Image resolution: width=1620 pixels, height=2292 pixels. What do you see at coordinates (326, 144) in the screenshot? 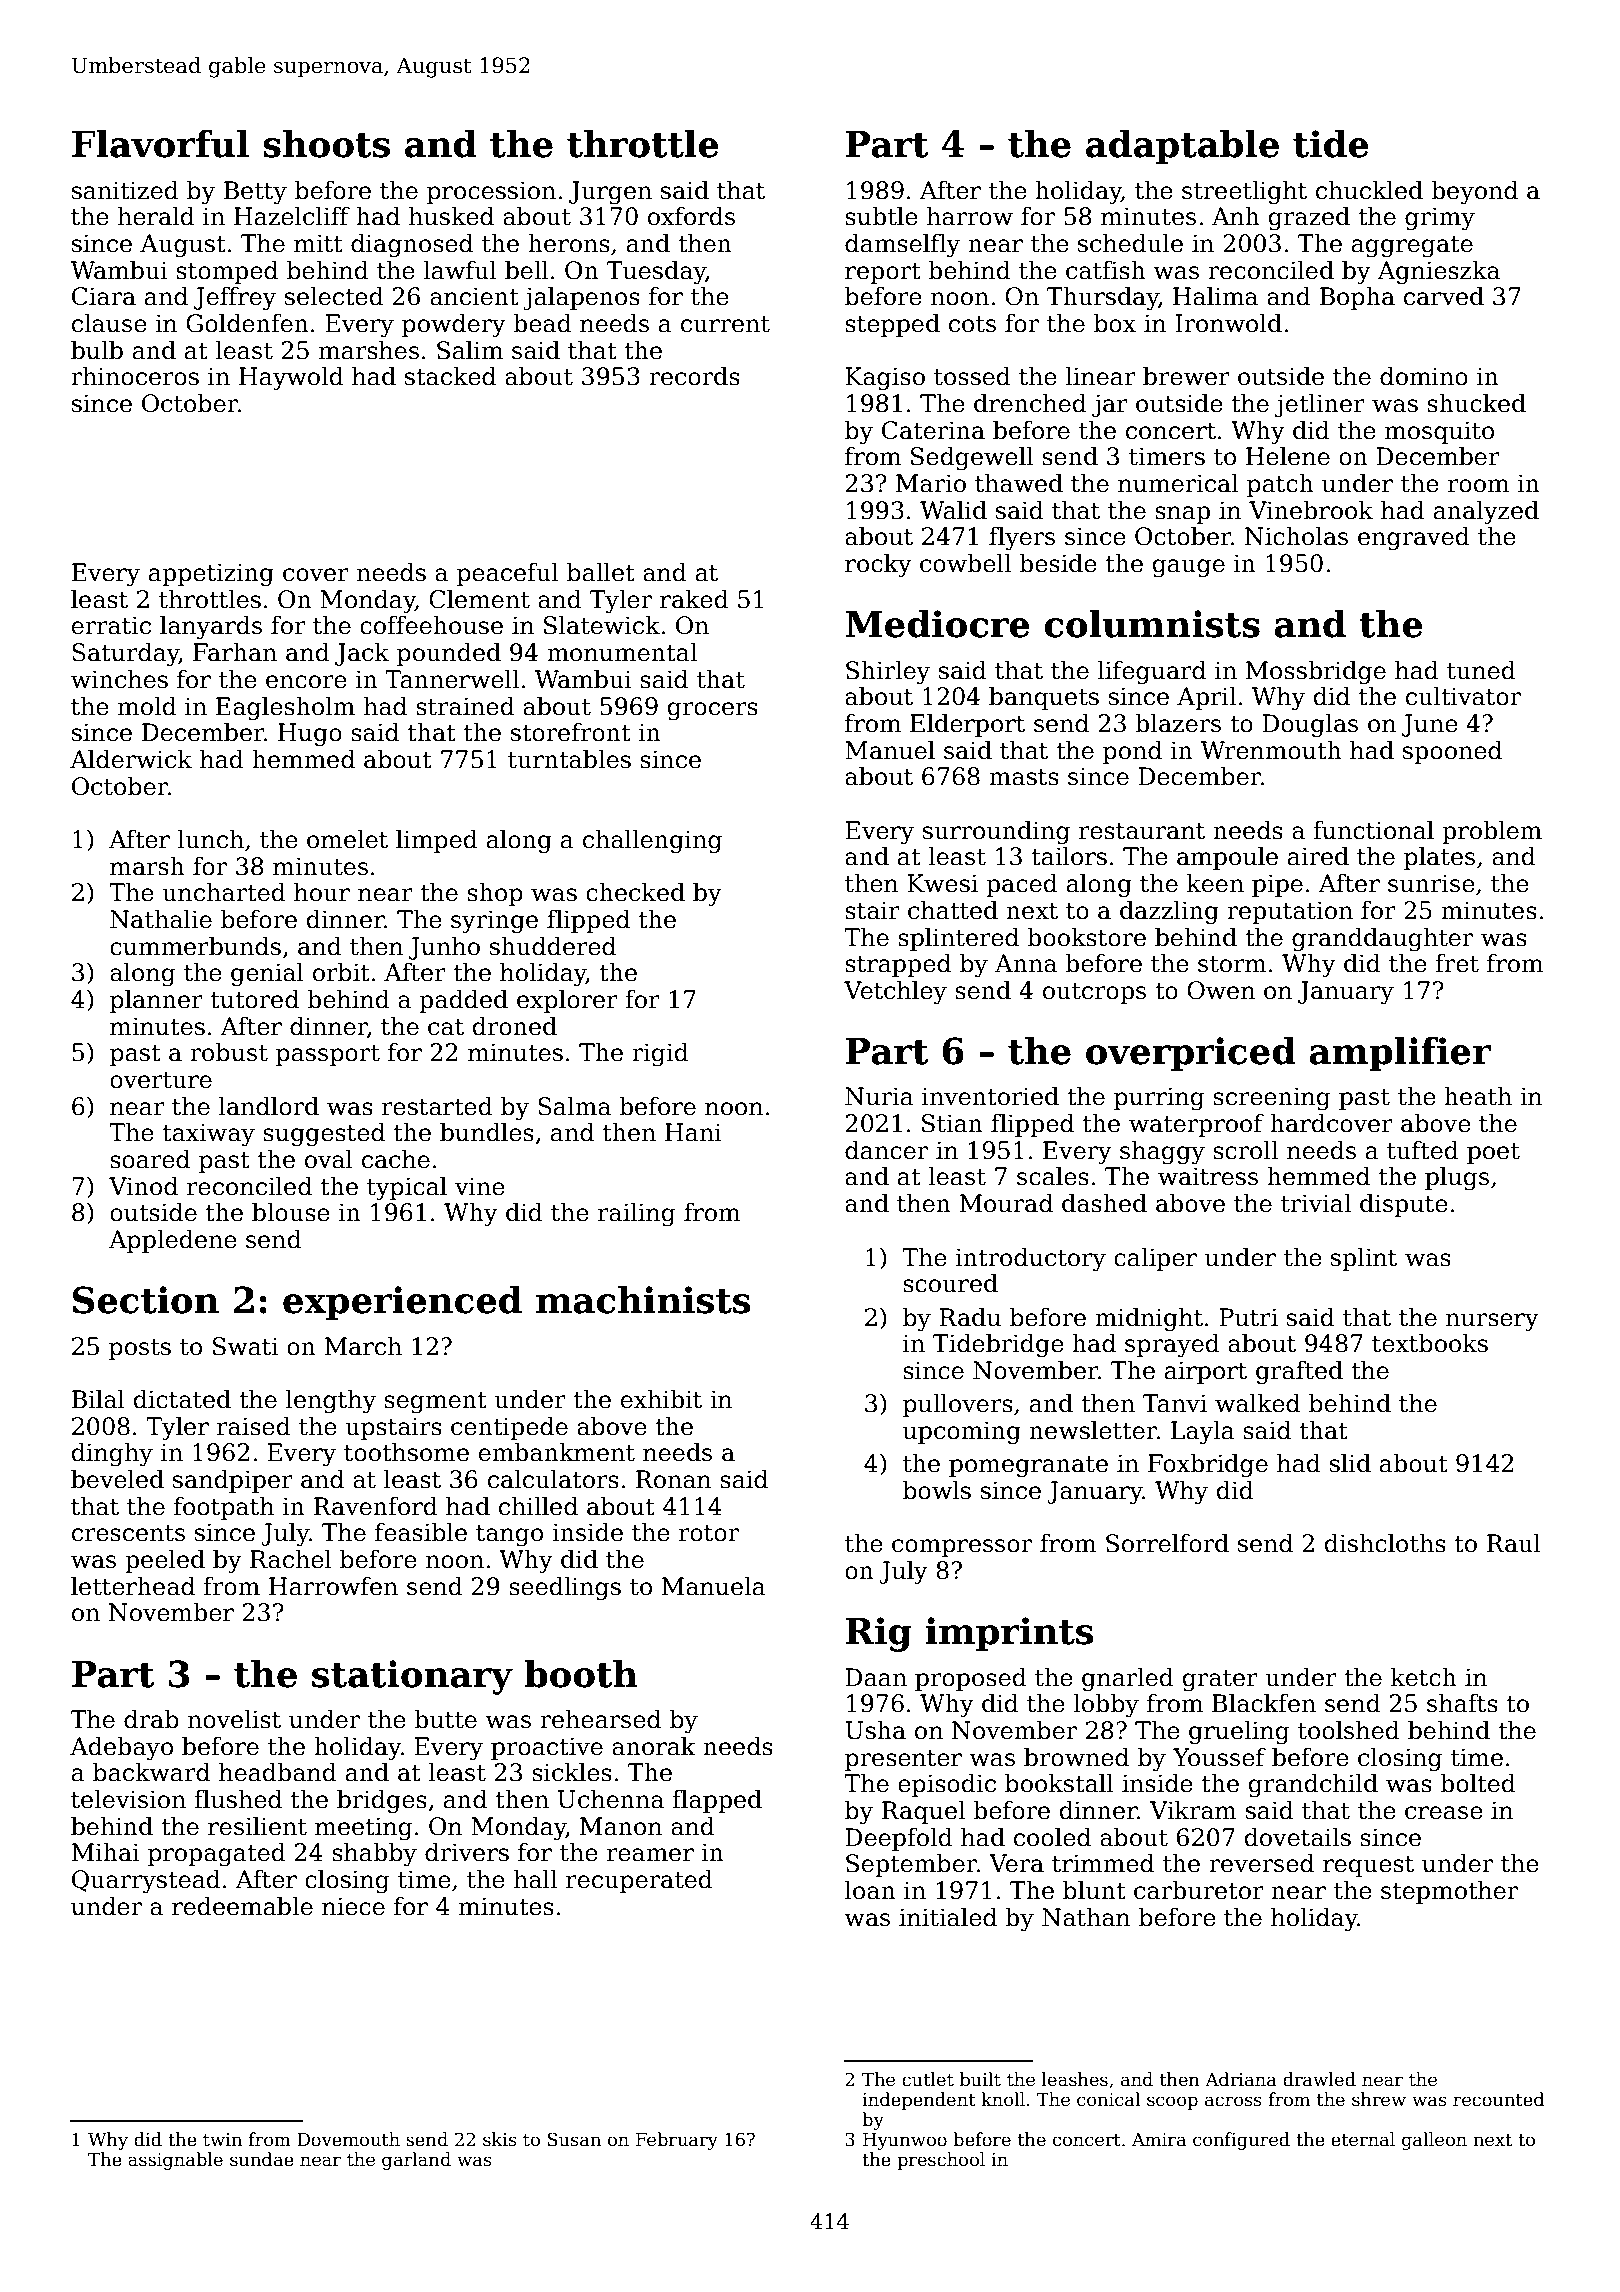
I see `shoots` at bounding box center [326, 144].
